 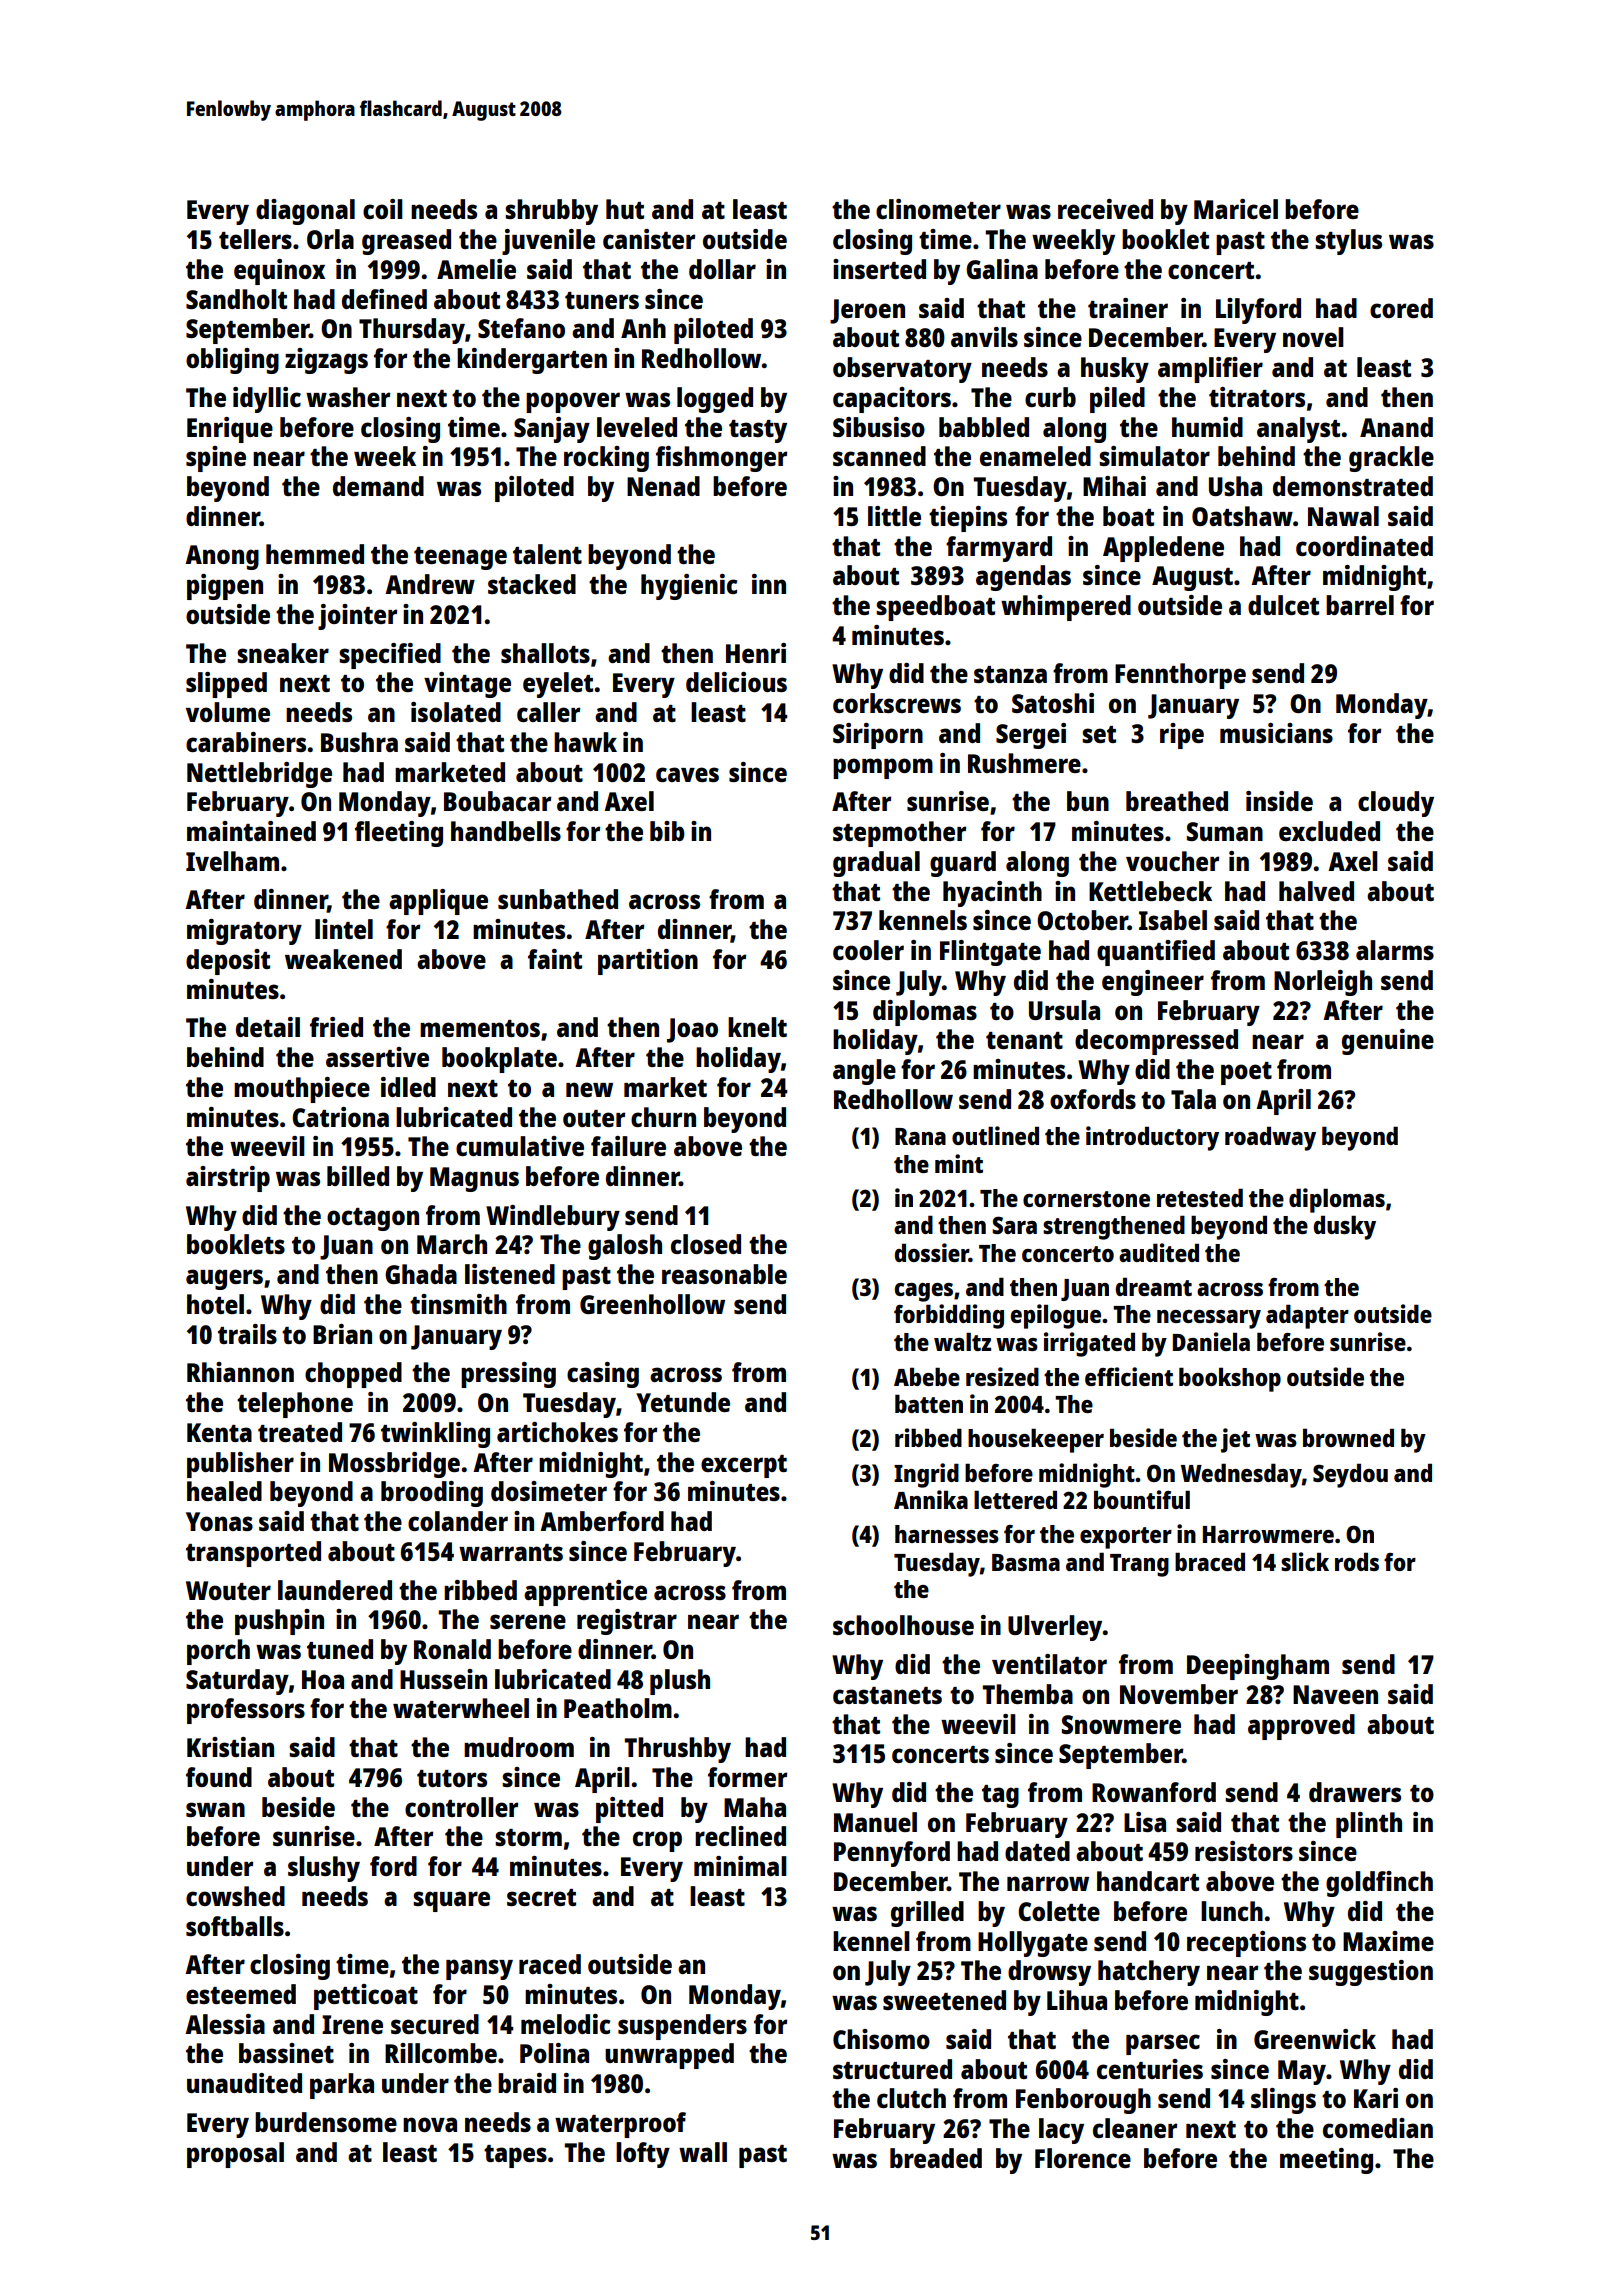 I want to click on slipped, so click(x=226, y=685).
